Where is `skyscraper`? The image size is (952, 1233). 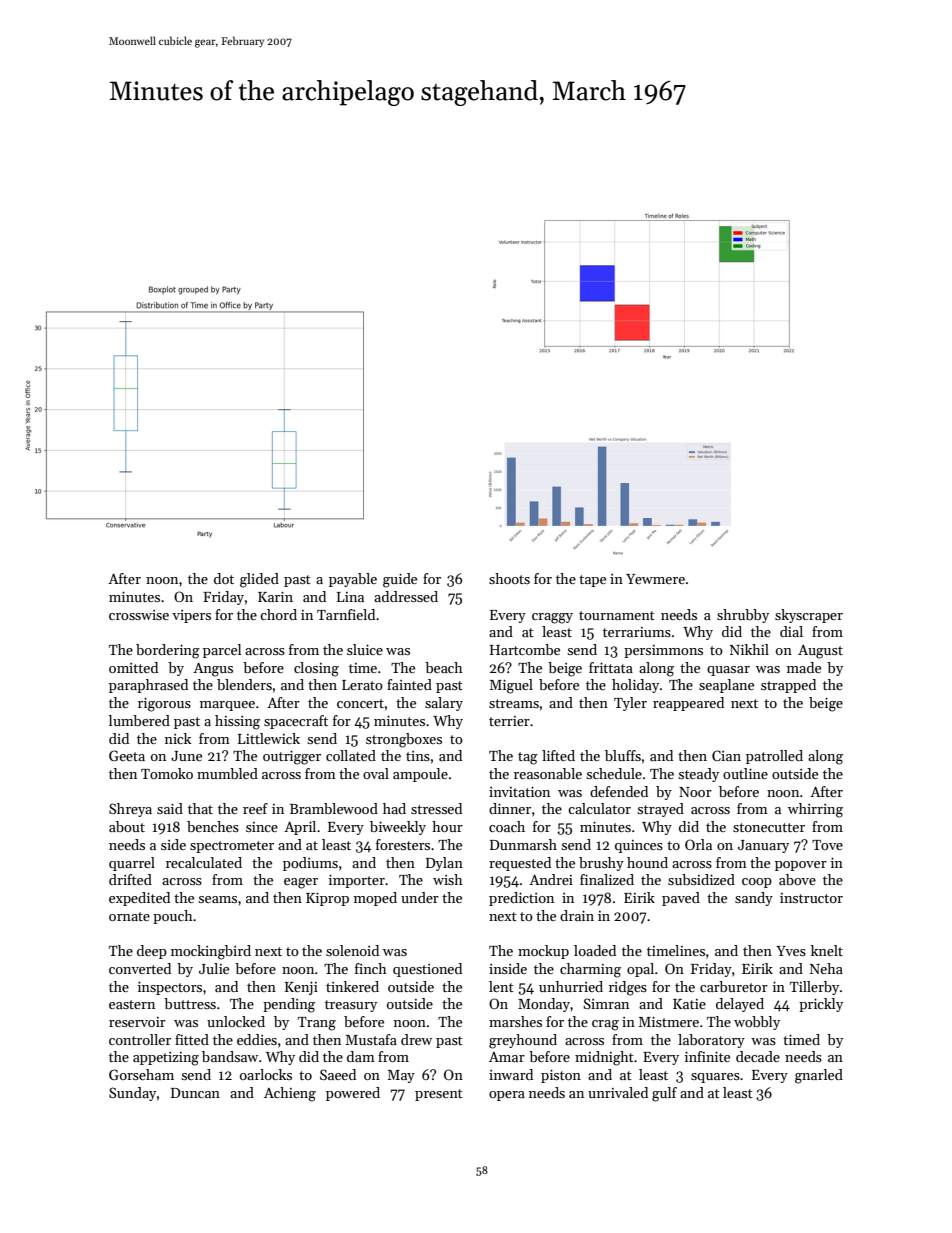
skyscraper is located at coordinates (809, 616).
